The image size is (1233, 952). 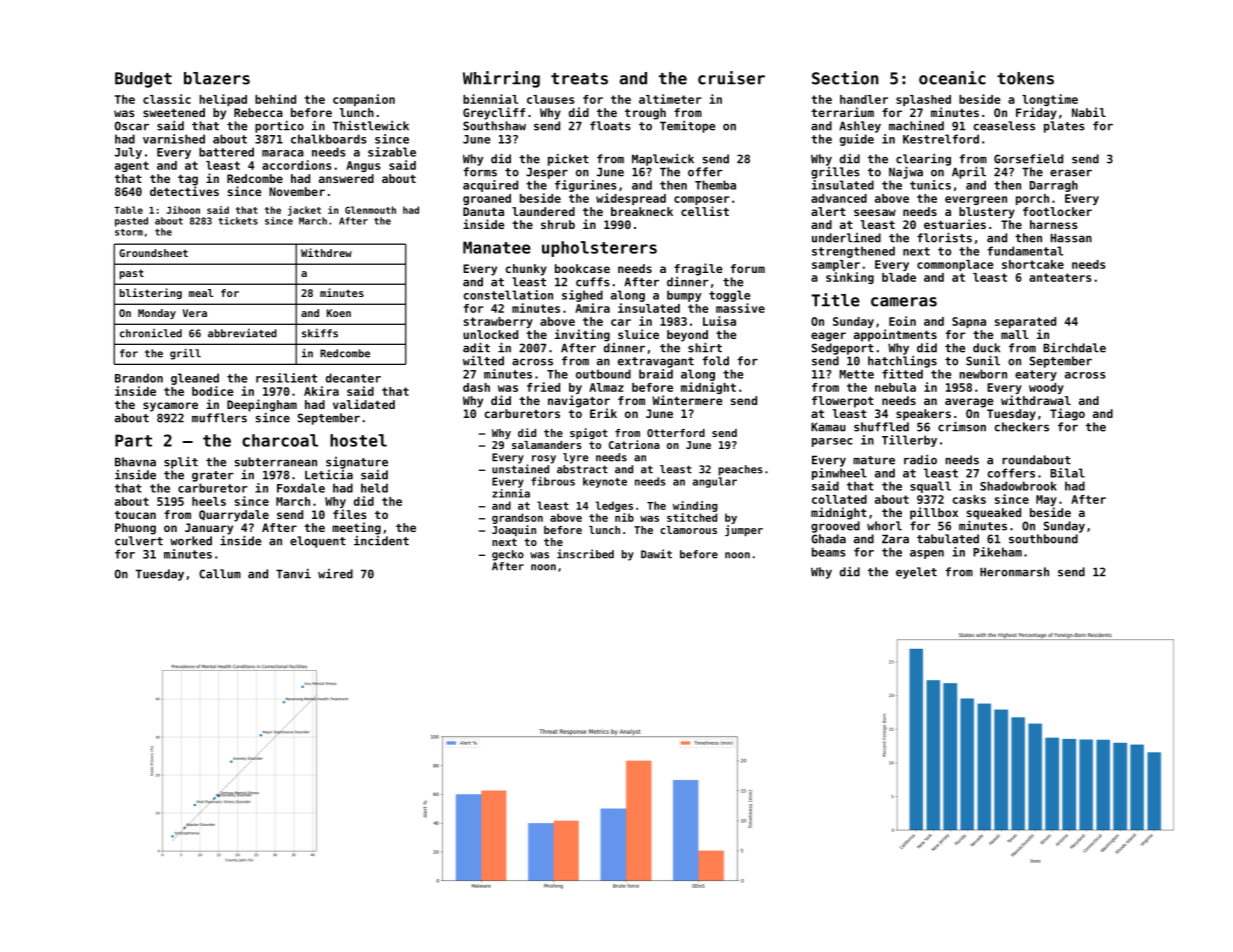 I want to click on Catriona, so click(x=634, y=444).
